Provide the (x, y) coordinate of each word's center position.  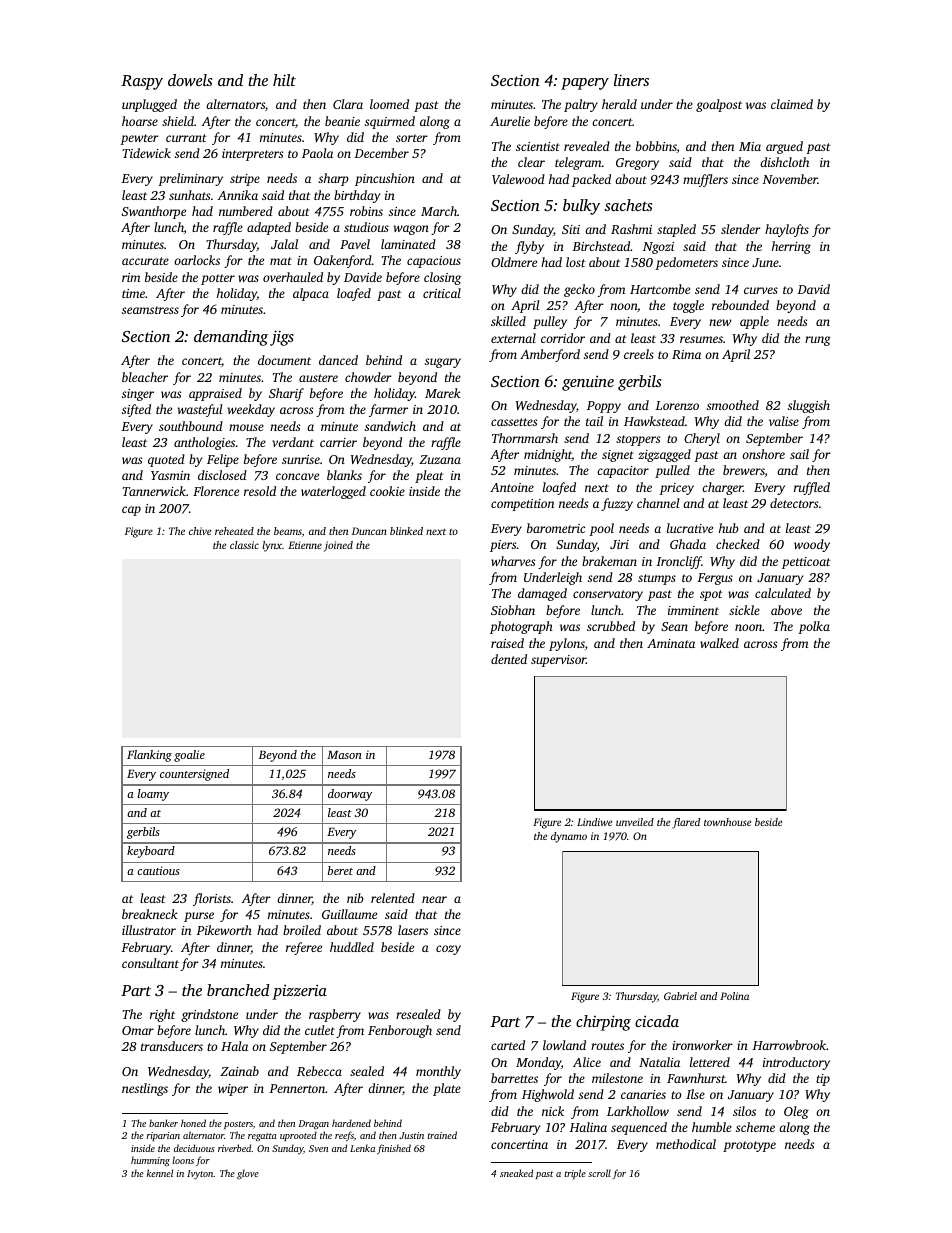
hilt (284, 80)
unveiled (635, 822)
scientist (538, 146)
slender (741, 229)
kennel (159, 1173)
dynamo (569, 837)
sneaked (516, 1173)
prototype (749, 1146)
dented (509, 659)
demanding (231, 338)
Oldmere (514, 262)
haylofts (787, 230)
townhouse (727, 822)
